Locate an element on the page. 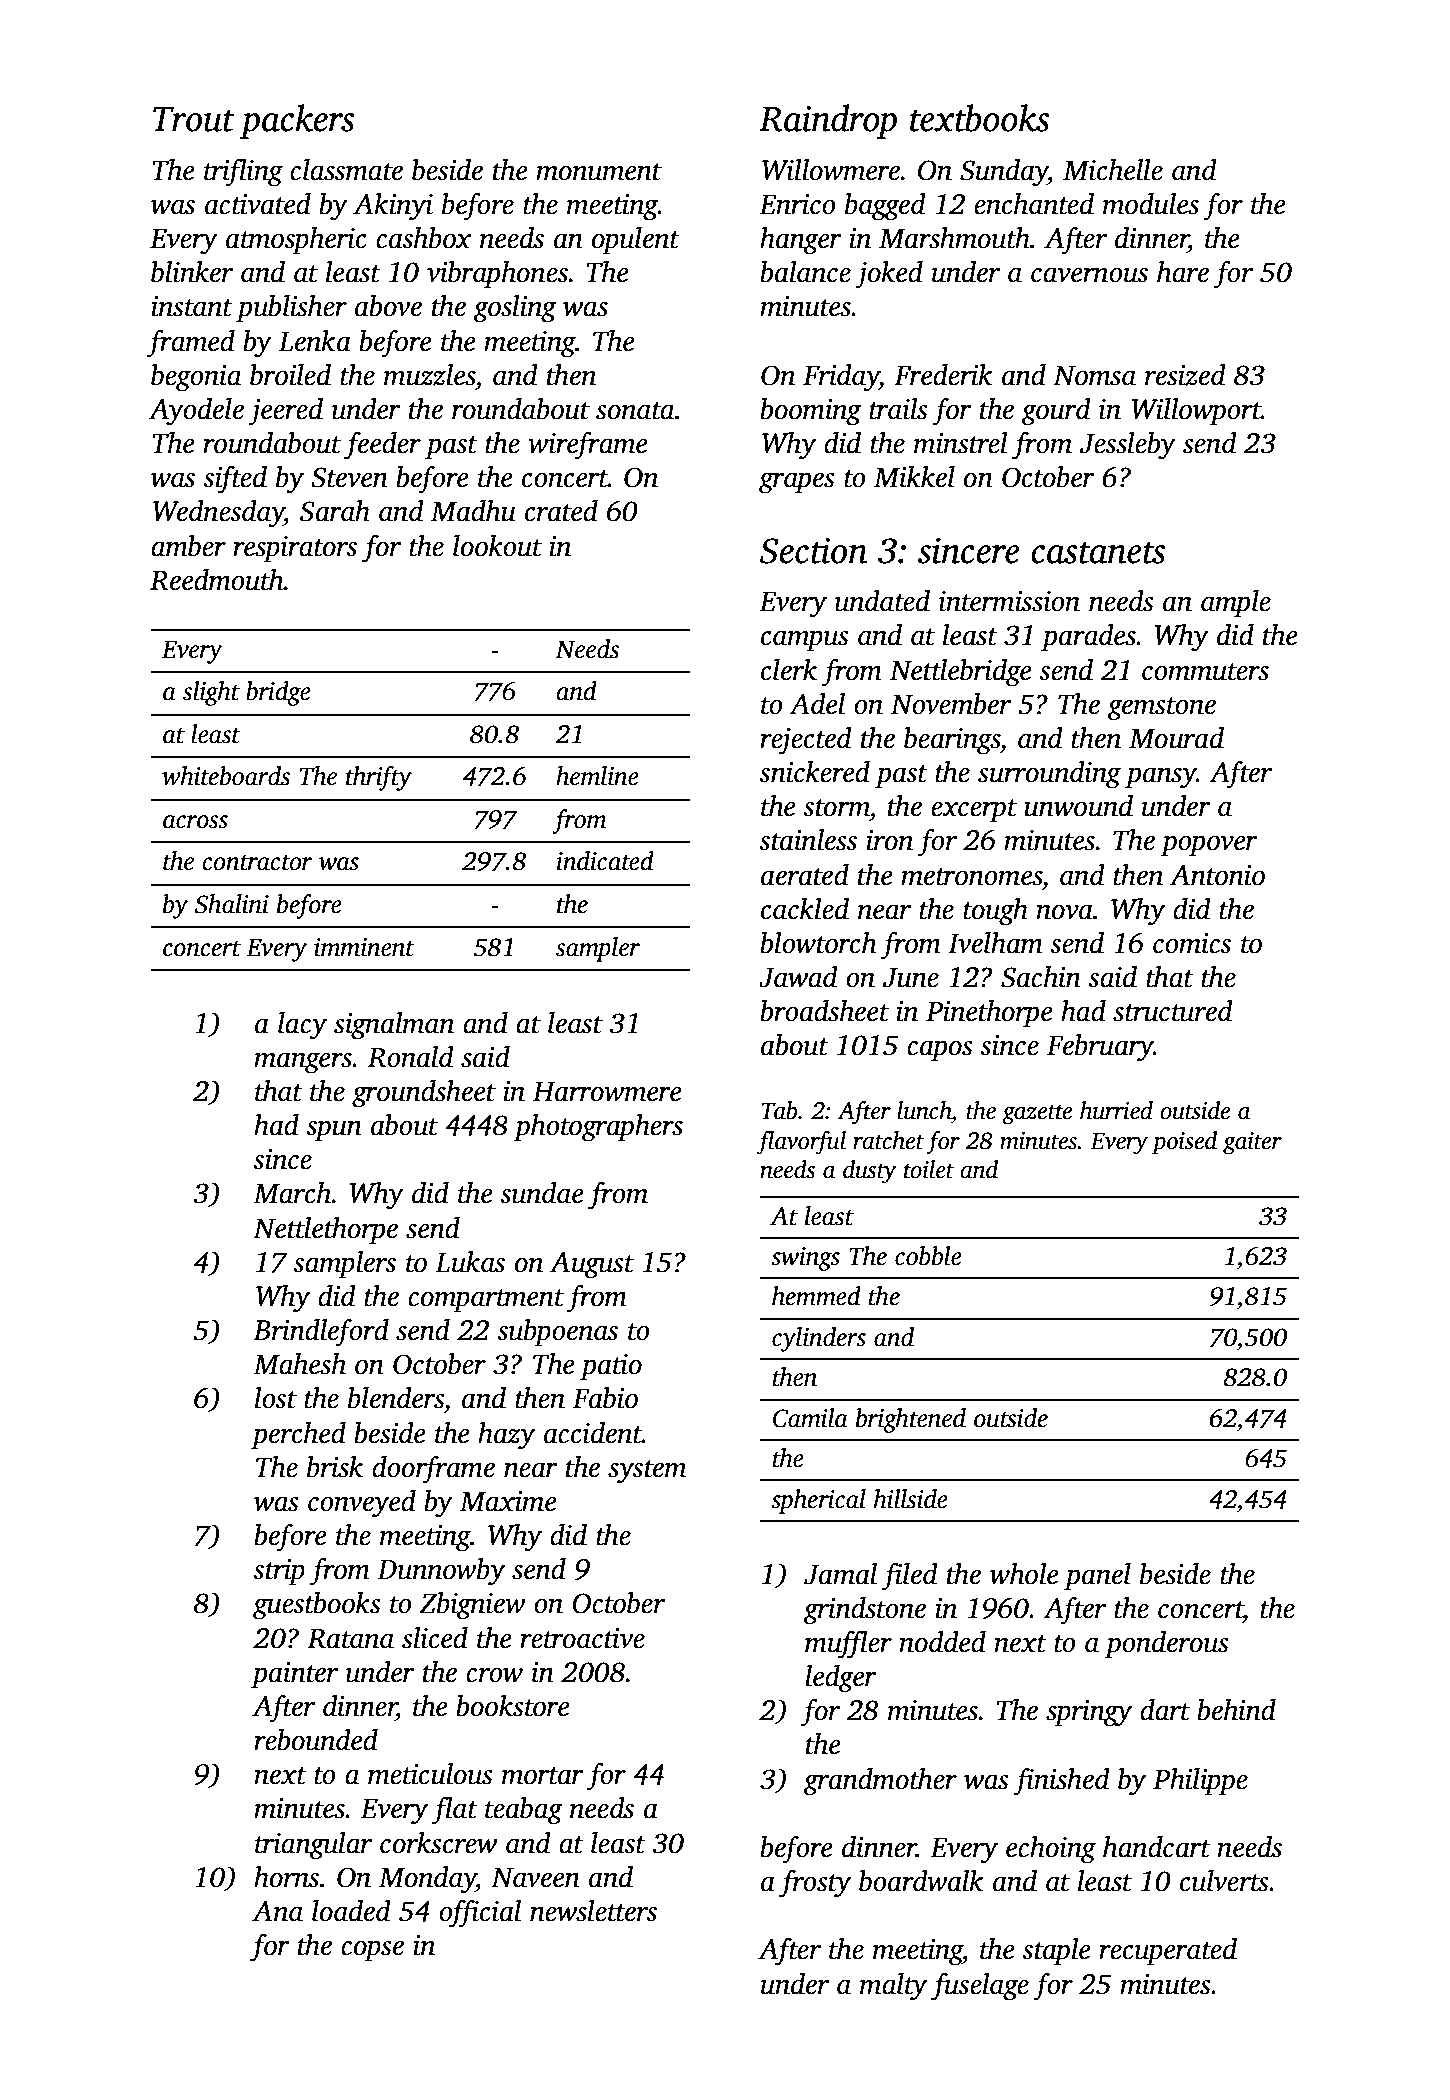 This page has height=2100, width=1450. textbooks is located at coordinates (979, 118).
